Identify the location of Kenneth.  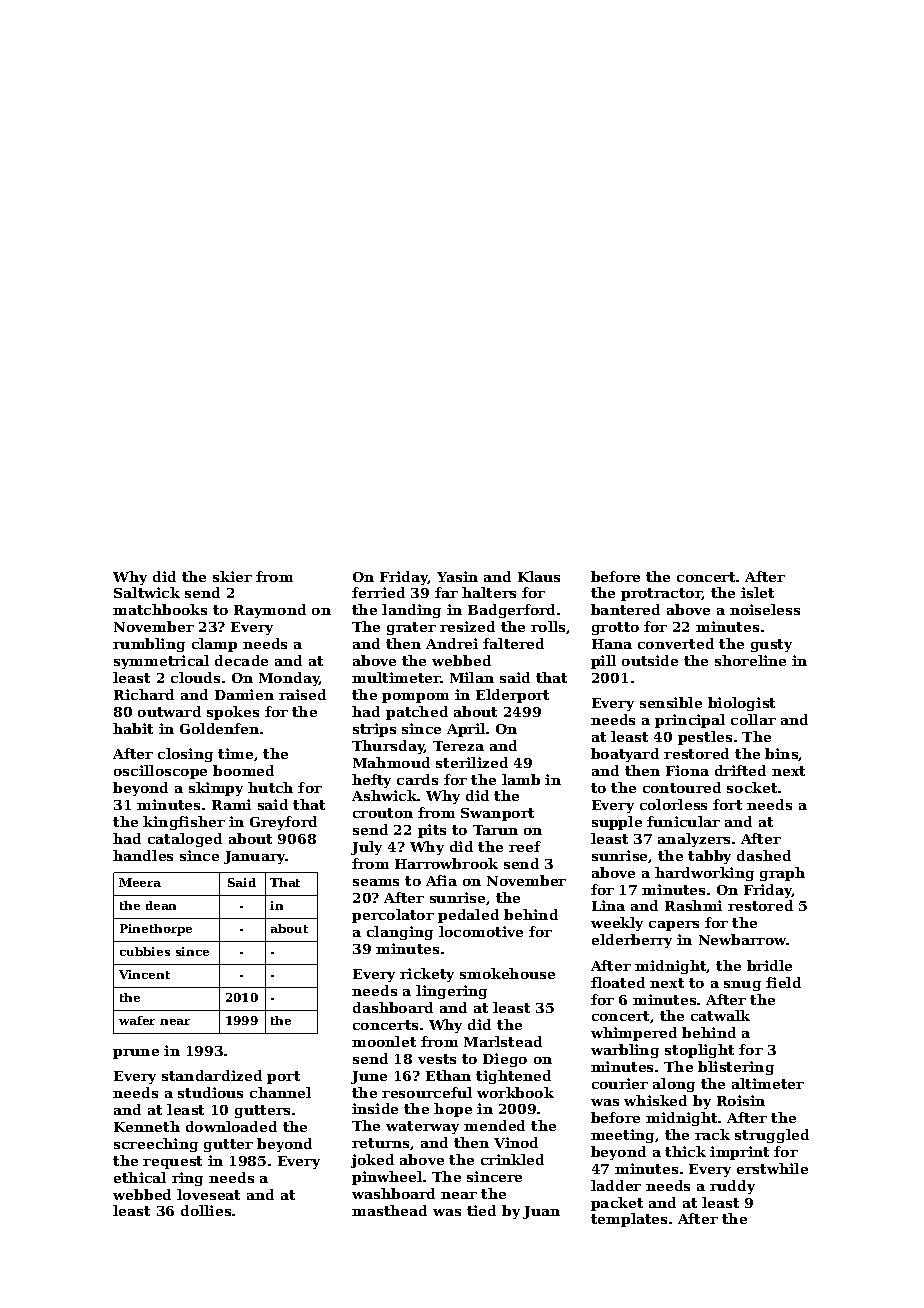
(147, 1126).
